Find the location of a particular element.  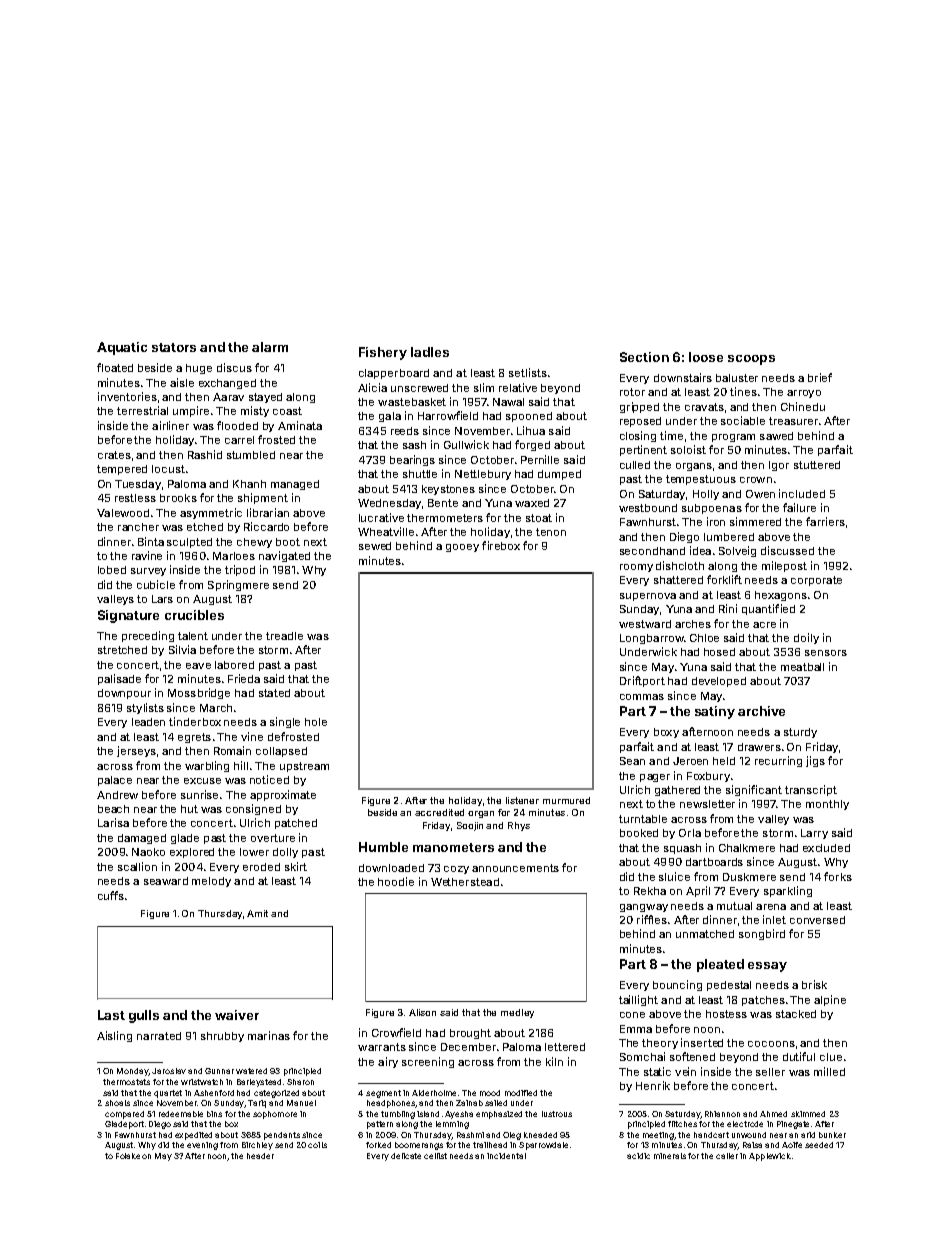

sparkling is located at coordinates (788, 891).
